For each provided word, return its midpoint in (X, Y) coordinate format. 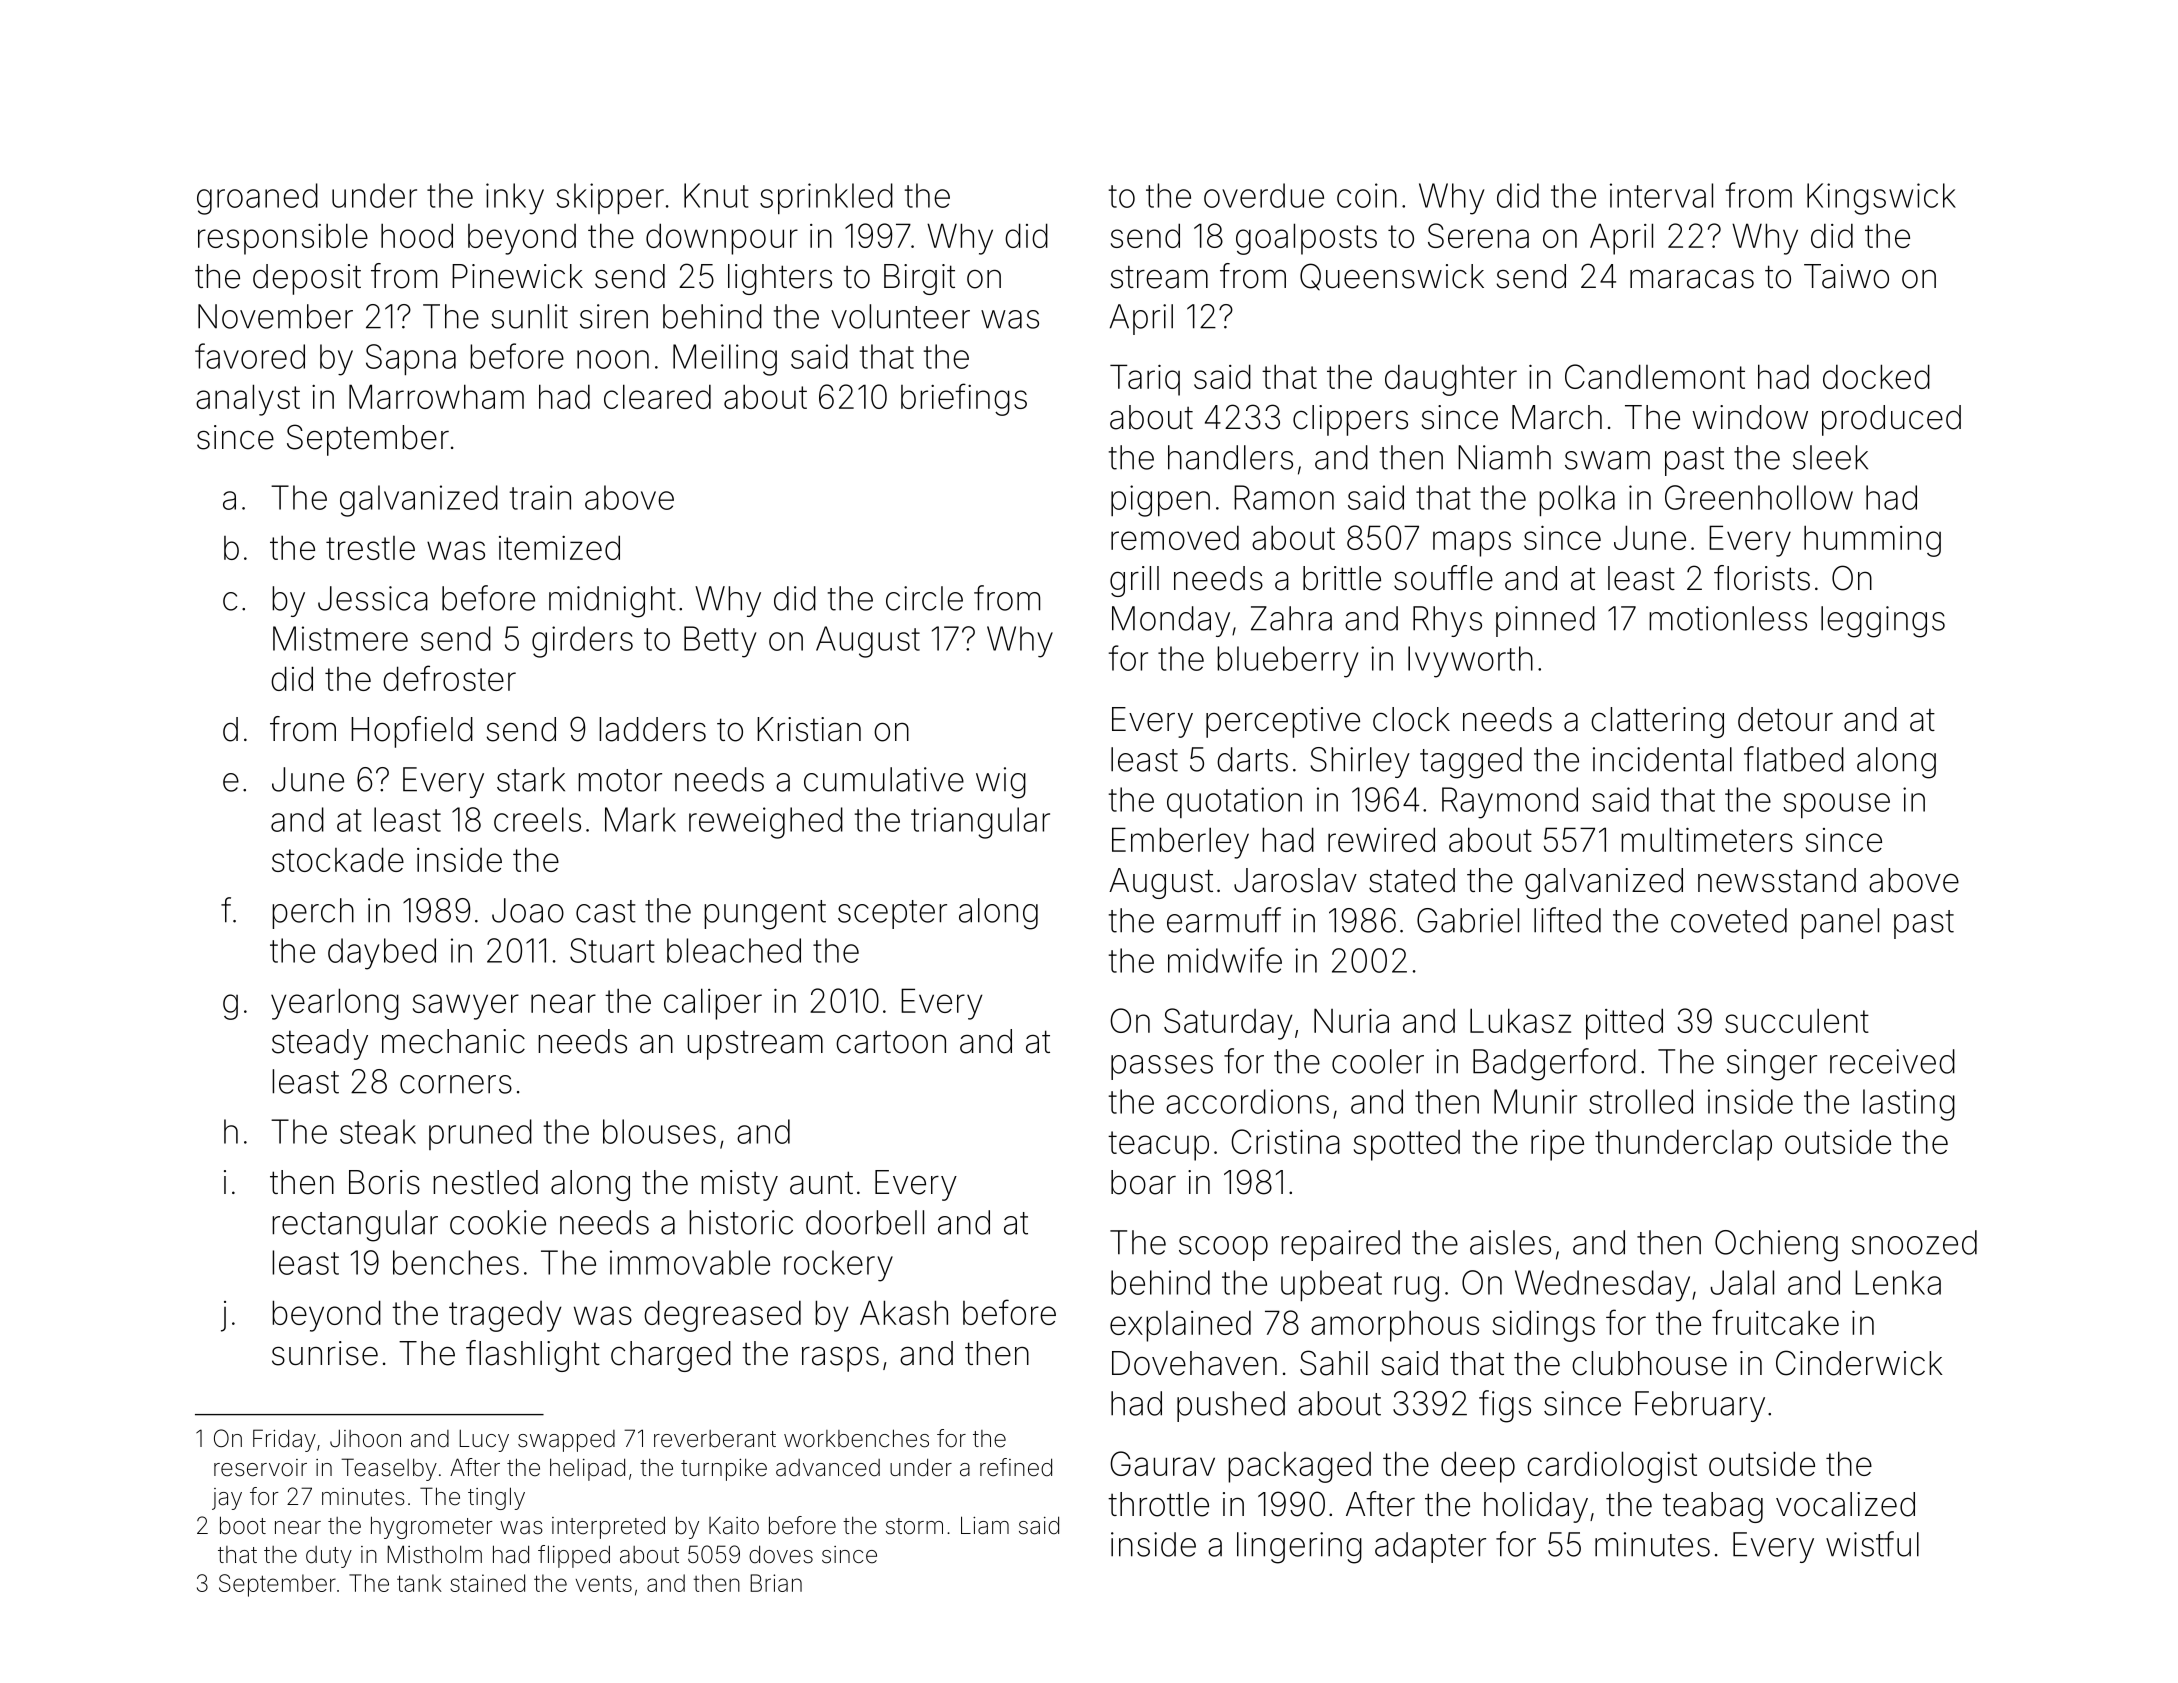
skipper (610, 198)
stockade (338, 859)
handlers (1230, 457)
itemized (559, 547)
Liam (985, 1525)
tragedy (505, 1316)
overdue (1264, 195)
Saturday (1228, 1024)
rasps (840, 1359)
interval (1661, 195)
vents (604, 1583)
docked (1876, 376)
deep (1478, 1467)
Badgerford (1554, 1064)
